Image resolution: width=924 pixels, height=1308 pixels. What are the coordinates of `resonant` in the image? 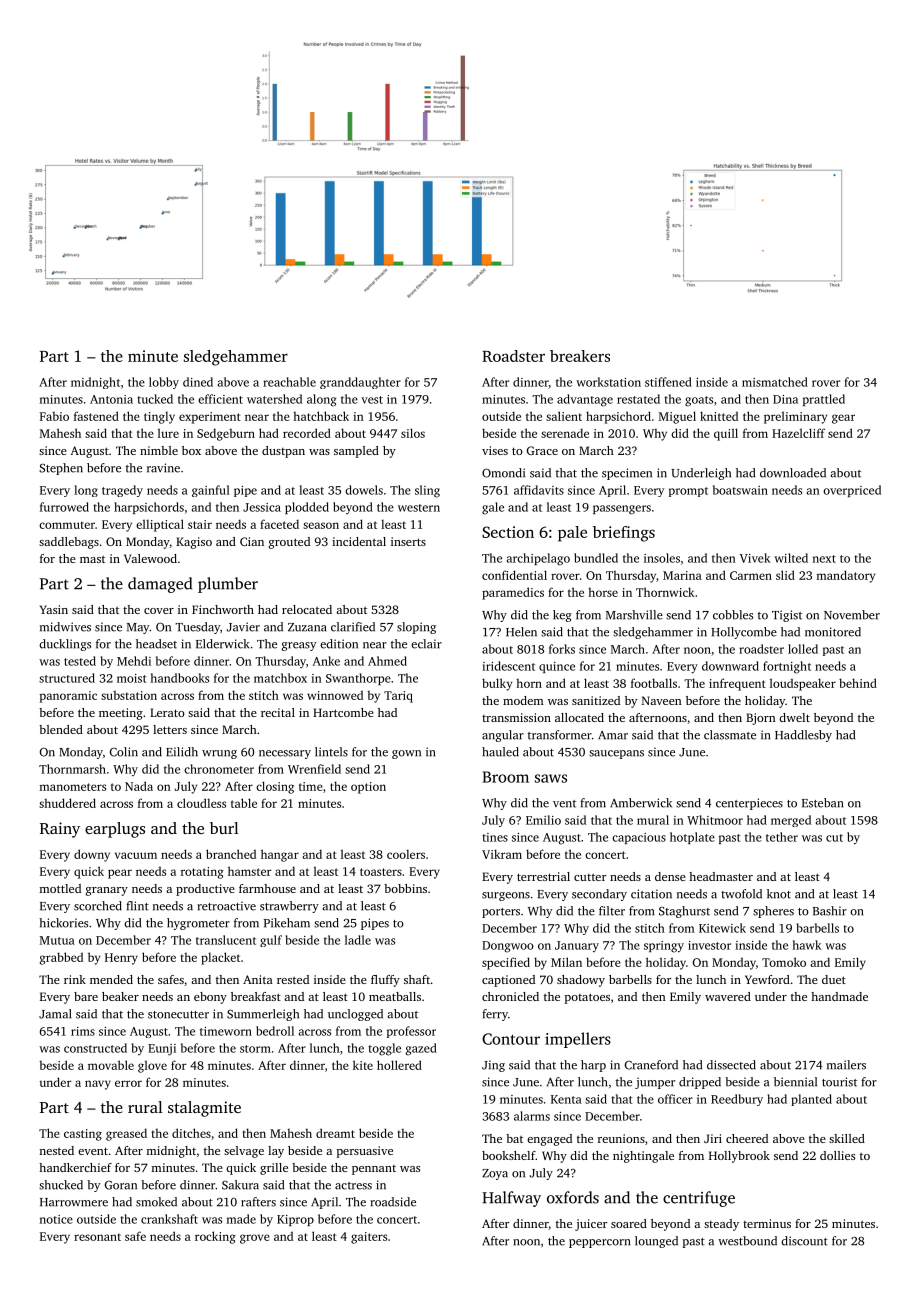 It's located at (97, 1237).
